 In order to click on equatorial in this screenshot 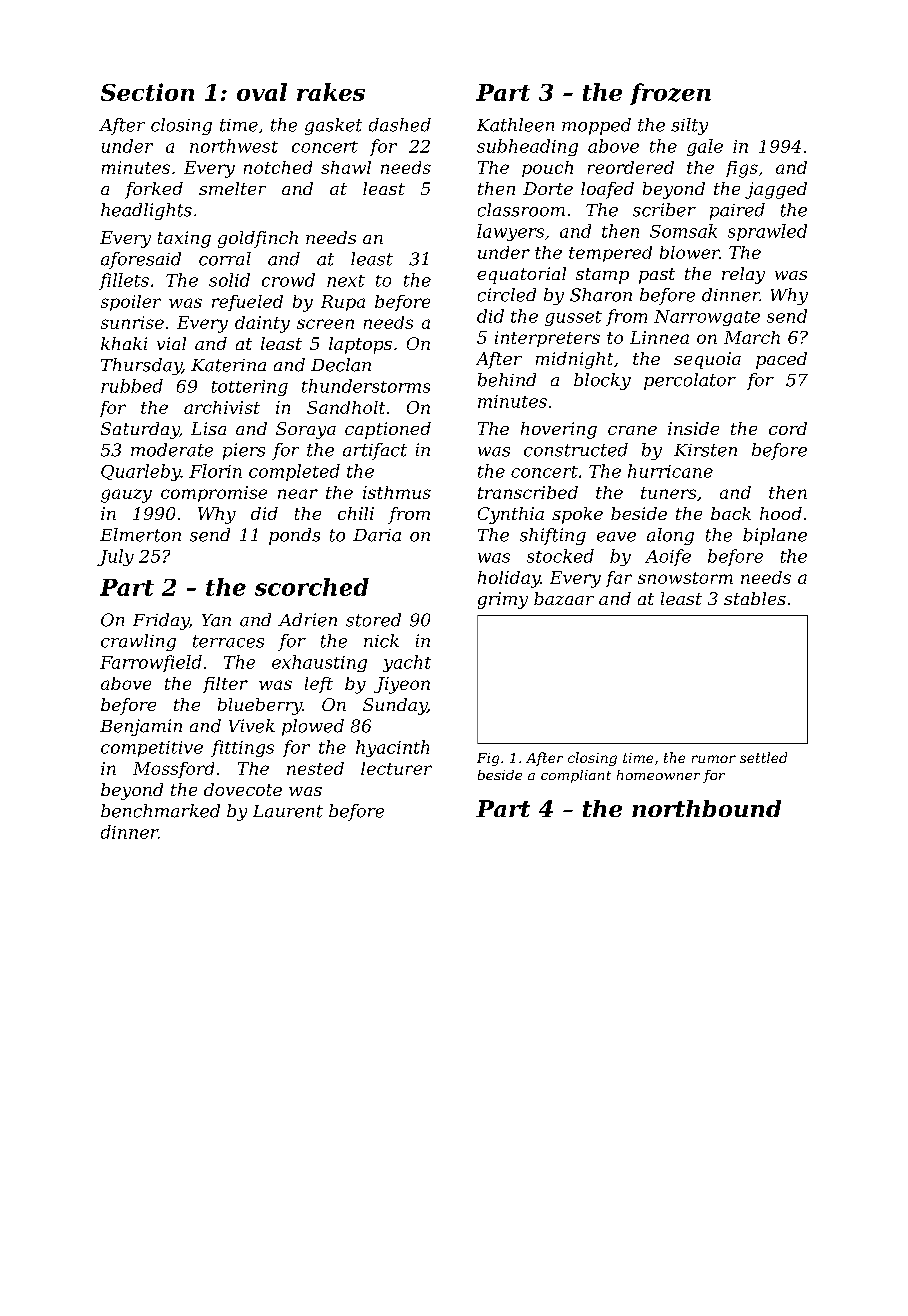, I will do `click(521, 275)`.
